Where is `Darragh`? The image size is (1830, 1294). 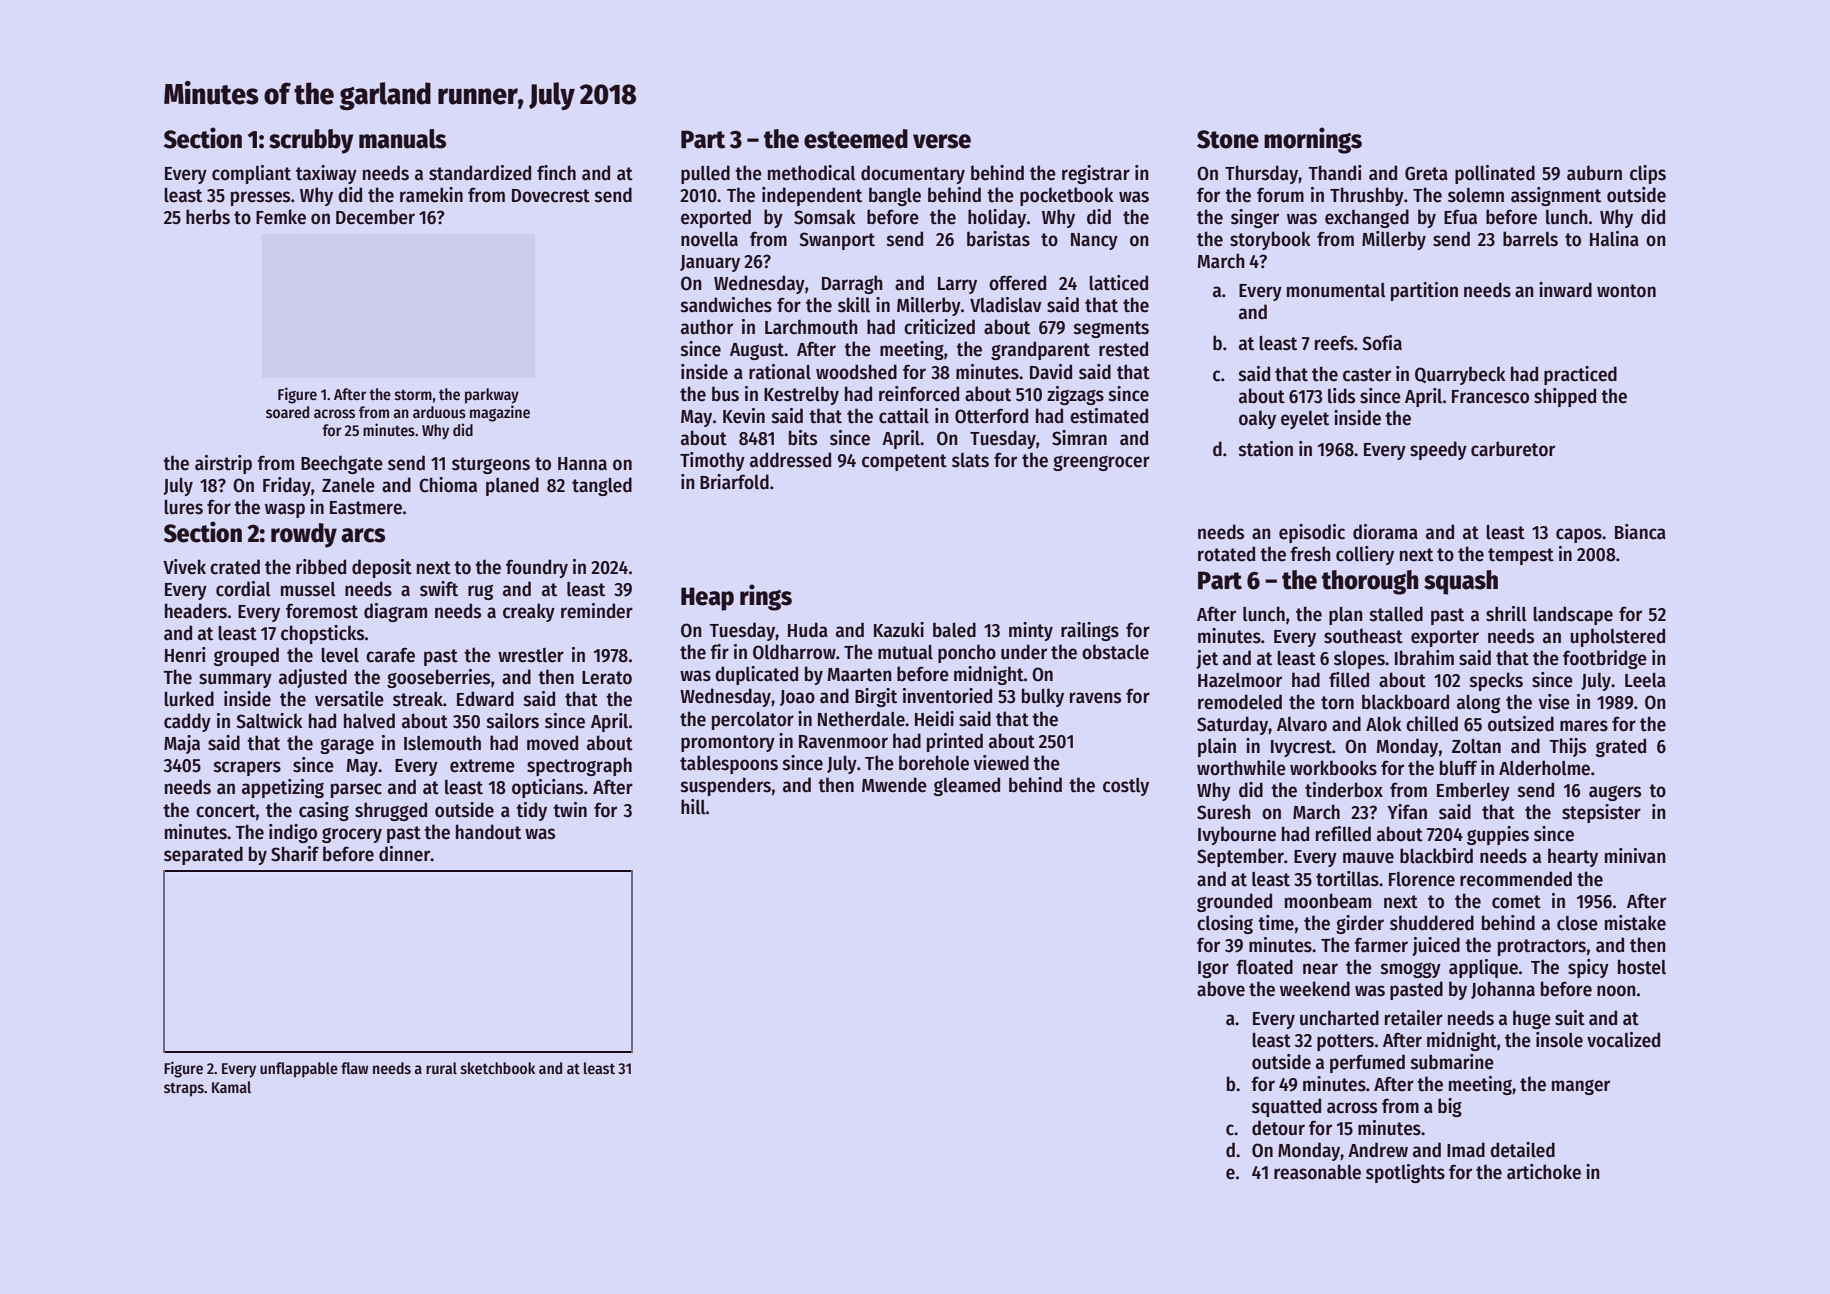 Darragh is located at coordinates (852, 284).
